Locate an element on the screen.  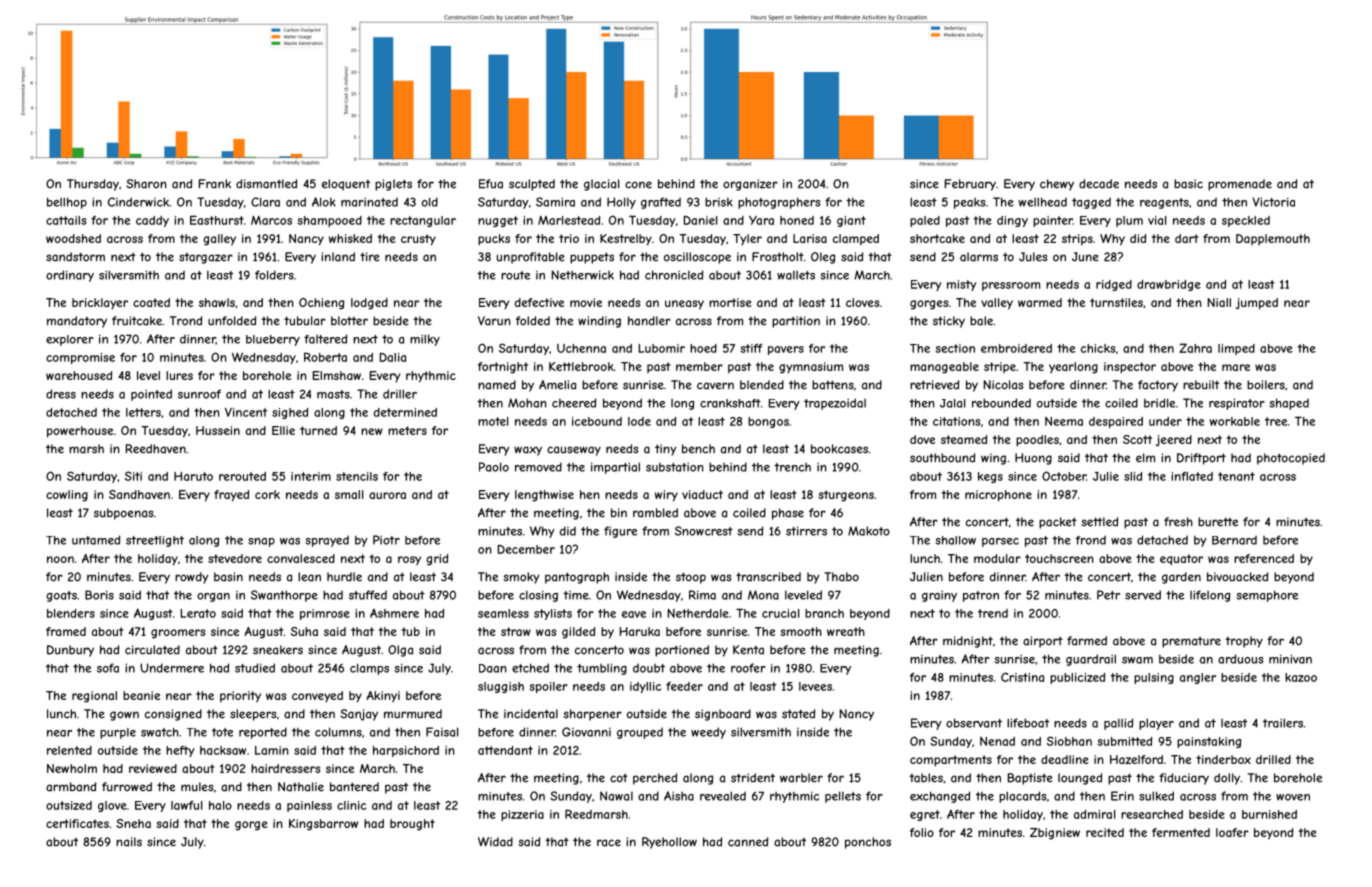
Frostholt is located at coordinates (778, 257).
